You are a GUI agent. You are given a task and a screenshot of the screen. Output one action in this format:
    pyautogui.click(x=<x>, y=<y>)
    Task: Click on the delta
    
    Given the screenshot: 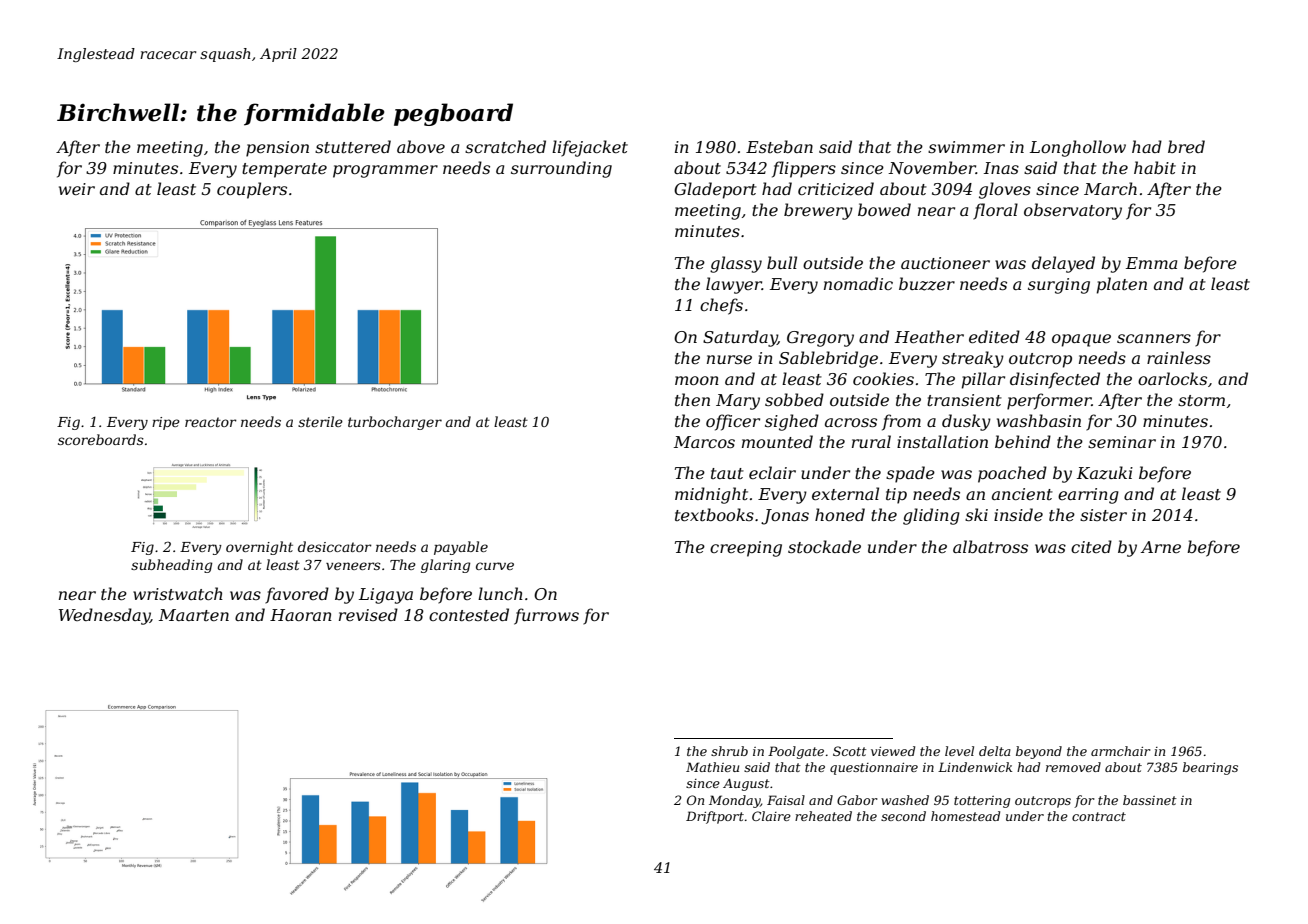 What is the action you would take?
    pyautogui.click(x=995, y=751)
